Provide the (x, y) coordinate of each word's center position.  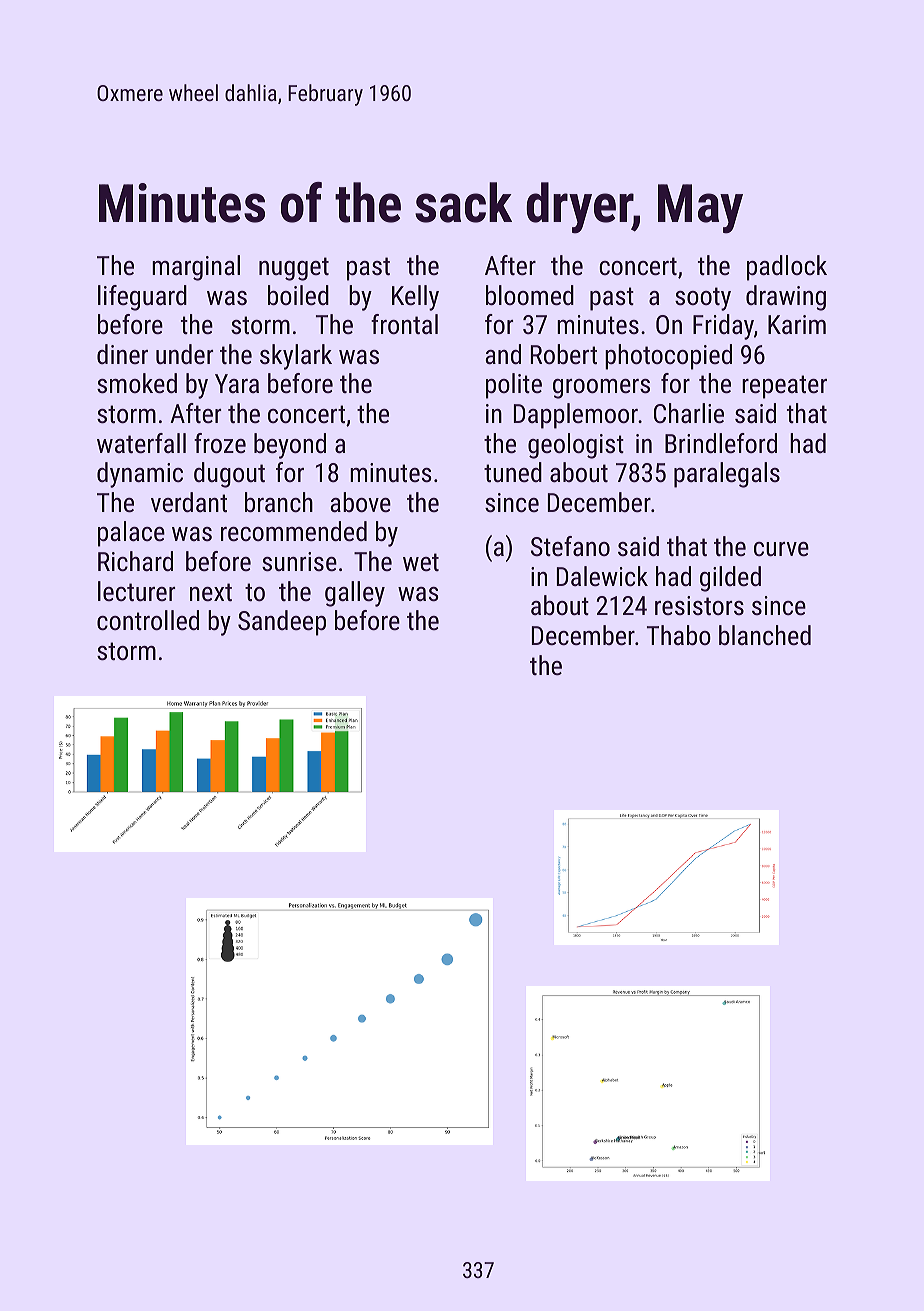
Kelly (415, 298)
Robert (564, 354)
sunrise (299, 561)
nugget (294, 269)
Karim (797, 324)
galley (355, 594)
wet (421, 562)
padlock (787, 268)
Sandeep (282, 623)
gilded (730, 579)
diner (122, 354)
